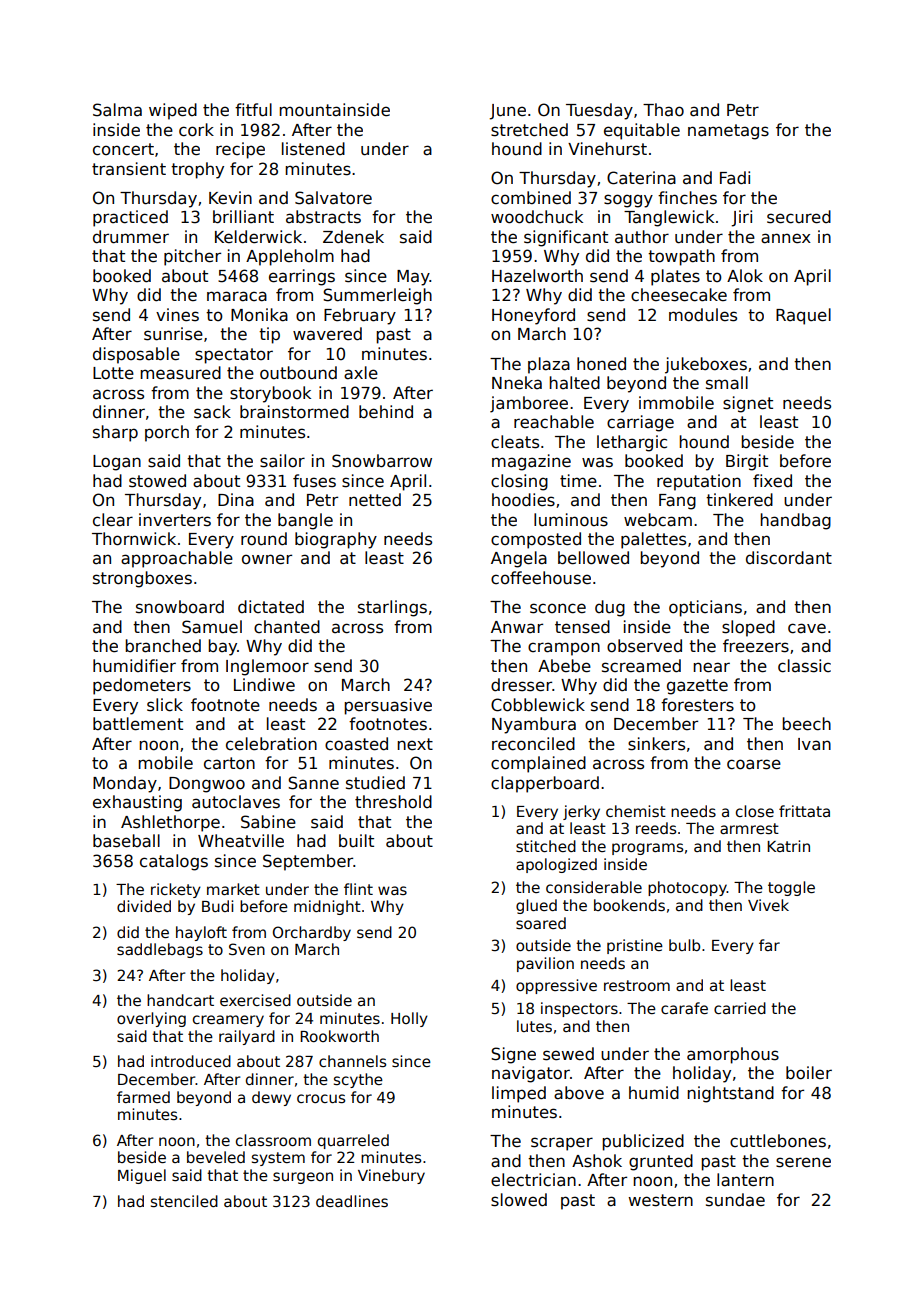  Describe the element at coordinates (566, 238) in the page. I see `significant` at that location.
